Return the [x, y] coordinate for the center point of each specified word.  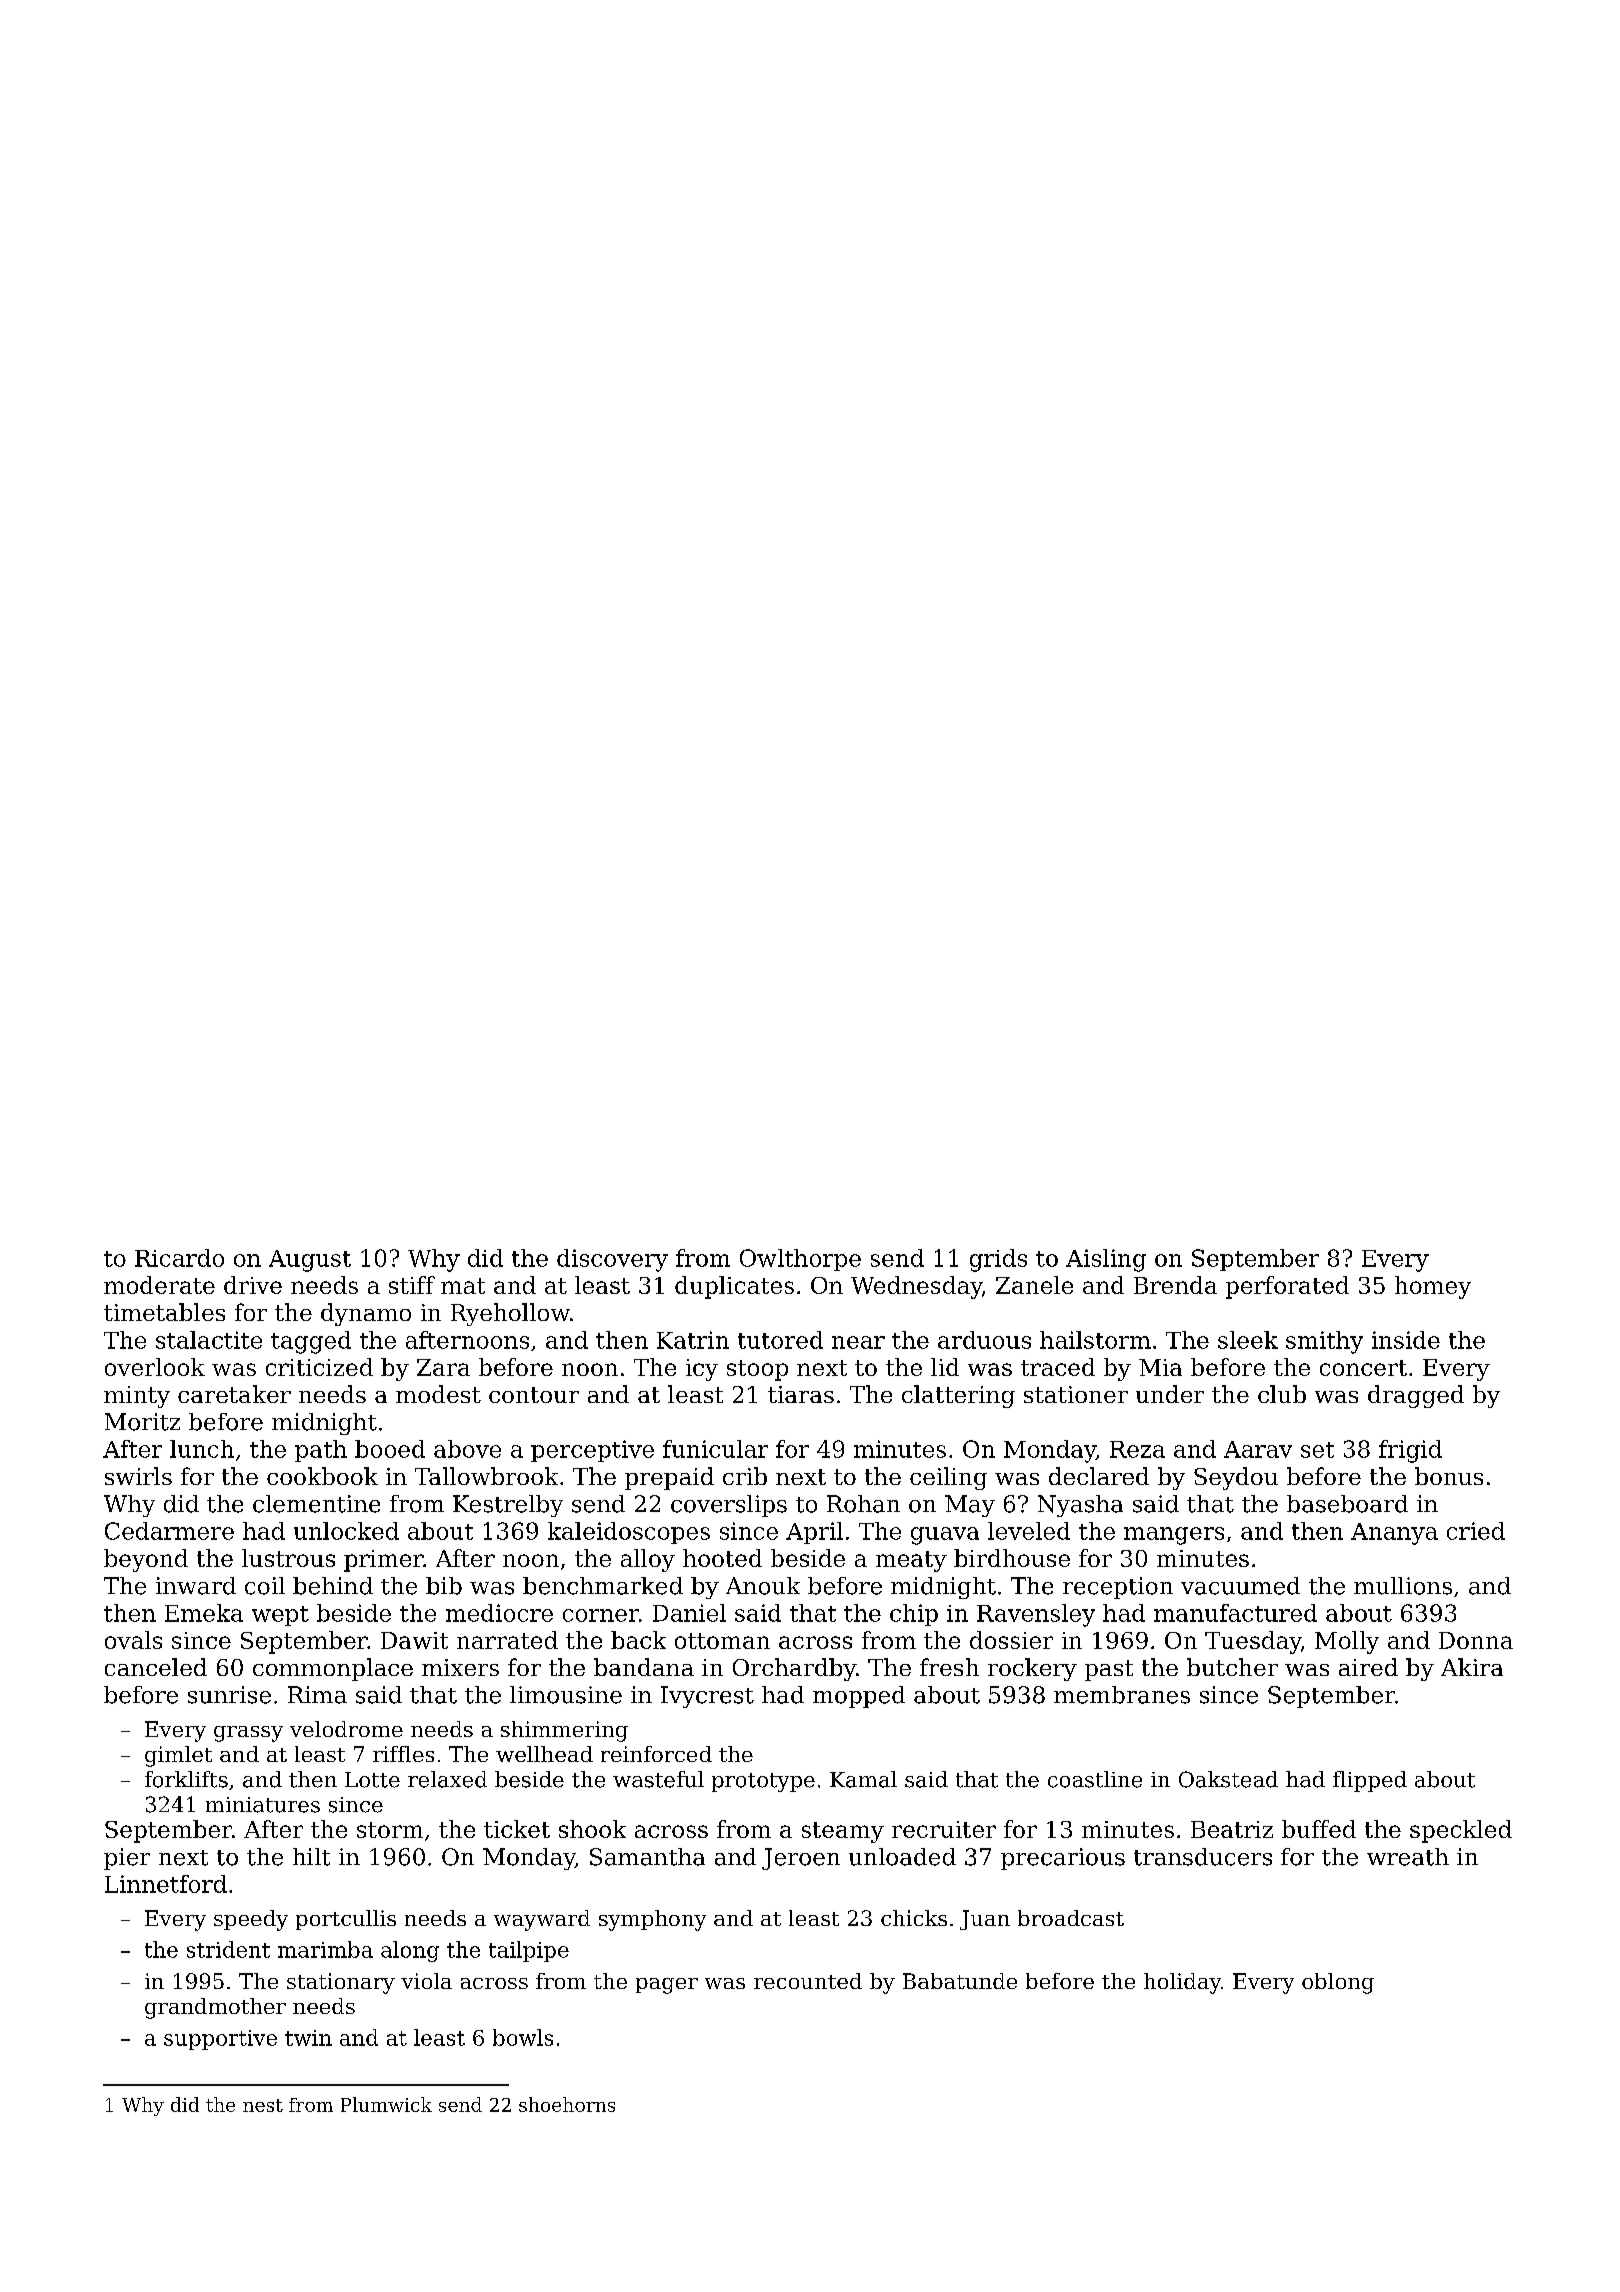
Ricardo [179, 1258]
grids [998, 1260]
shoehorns [567, 2104]
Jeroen [801, 1859]
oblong [1338, 1983]
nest [263, 2105]
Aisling [1106, 1260]
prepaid [669, 1478]
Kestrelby [508, 1506]
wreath [1408, 1857]
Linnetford [166, 1884]
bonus [1449, 1476]
